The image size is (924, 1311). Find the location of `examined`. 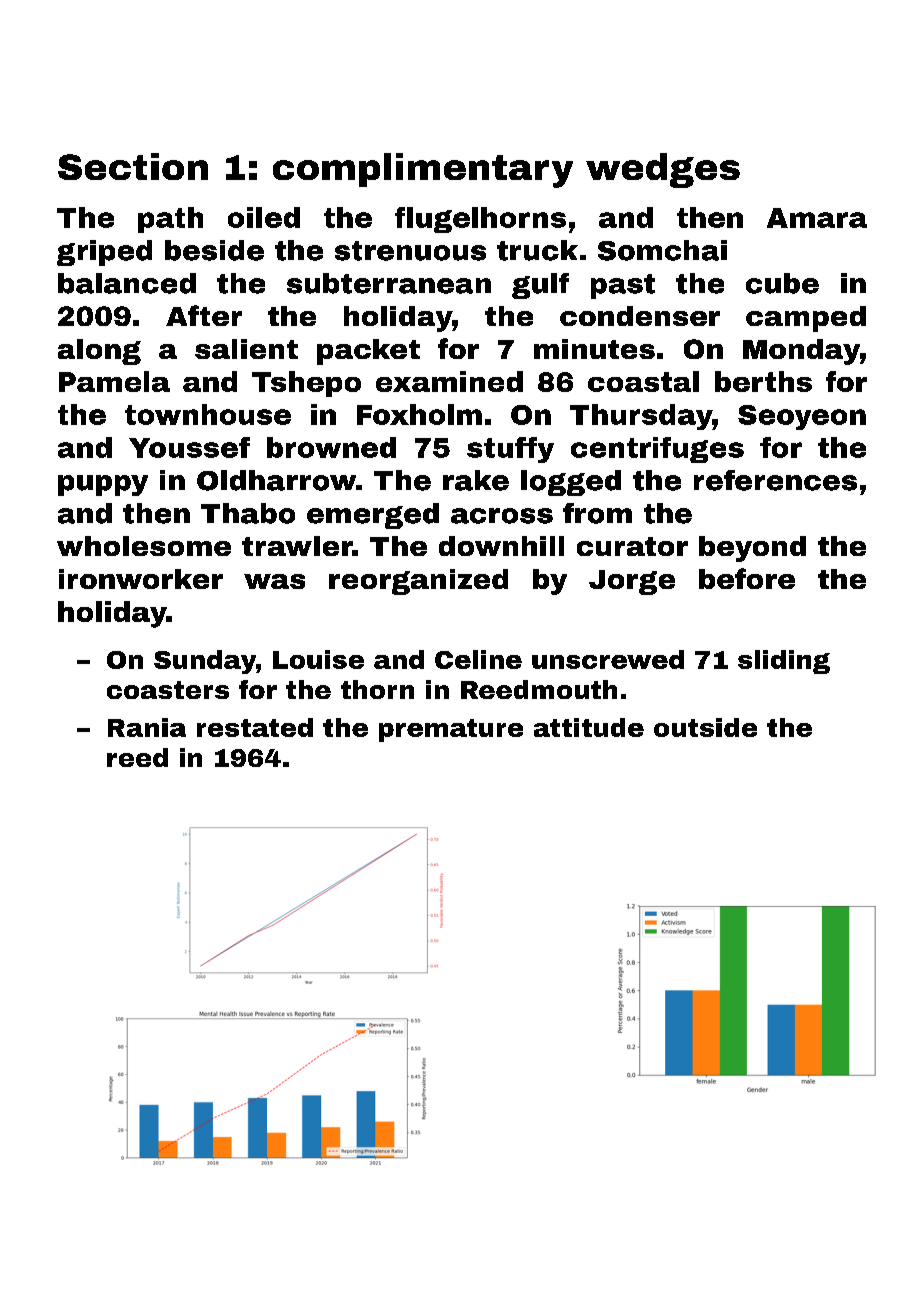

examined is located at coordinates (449, 381).
